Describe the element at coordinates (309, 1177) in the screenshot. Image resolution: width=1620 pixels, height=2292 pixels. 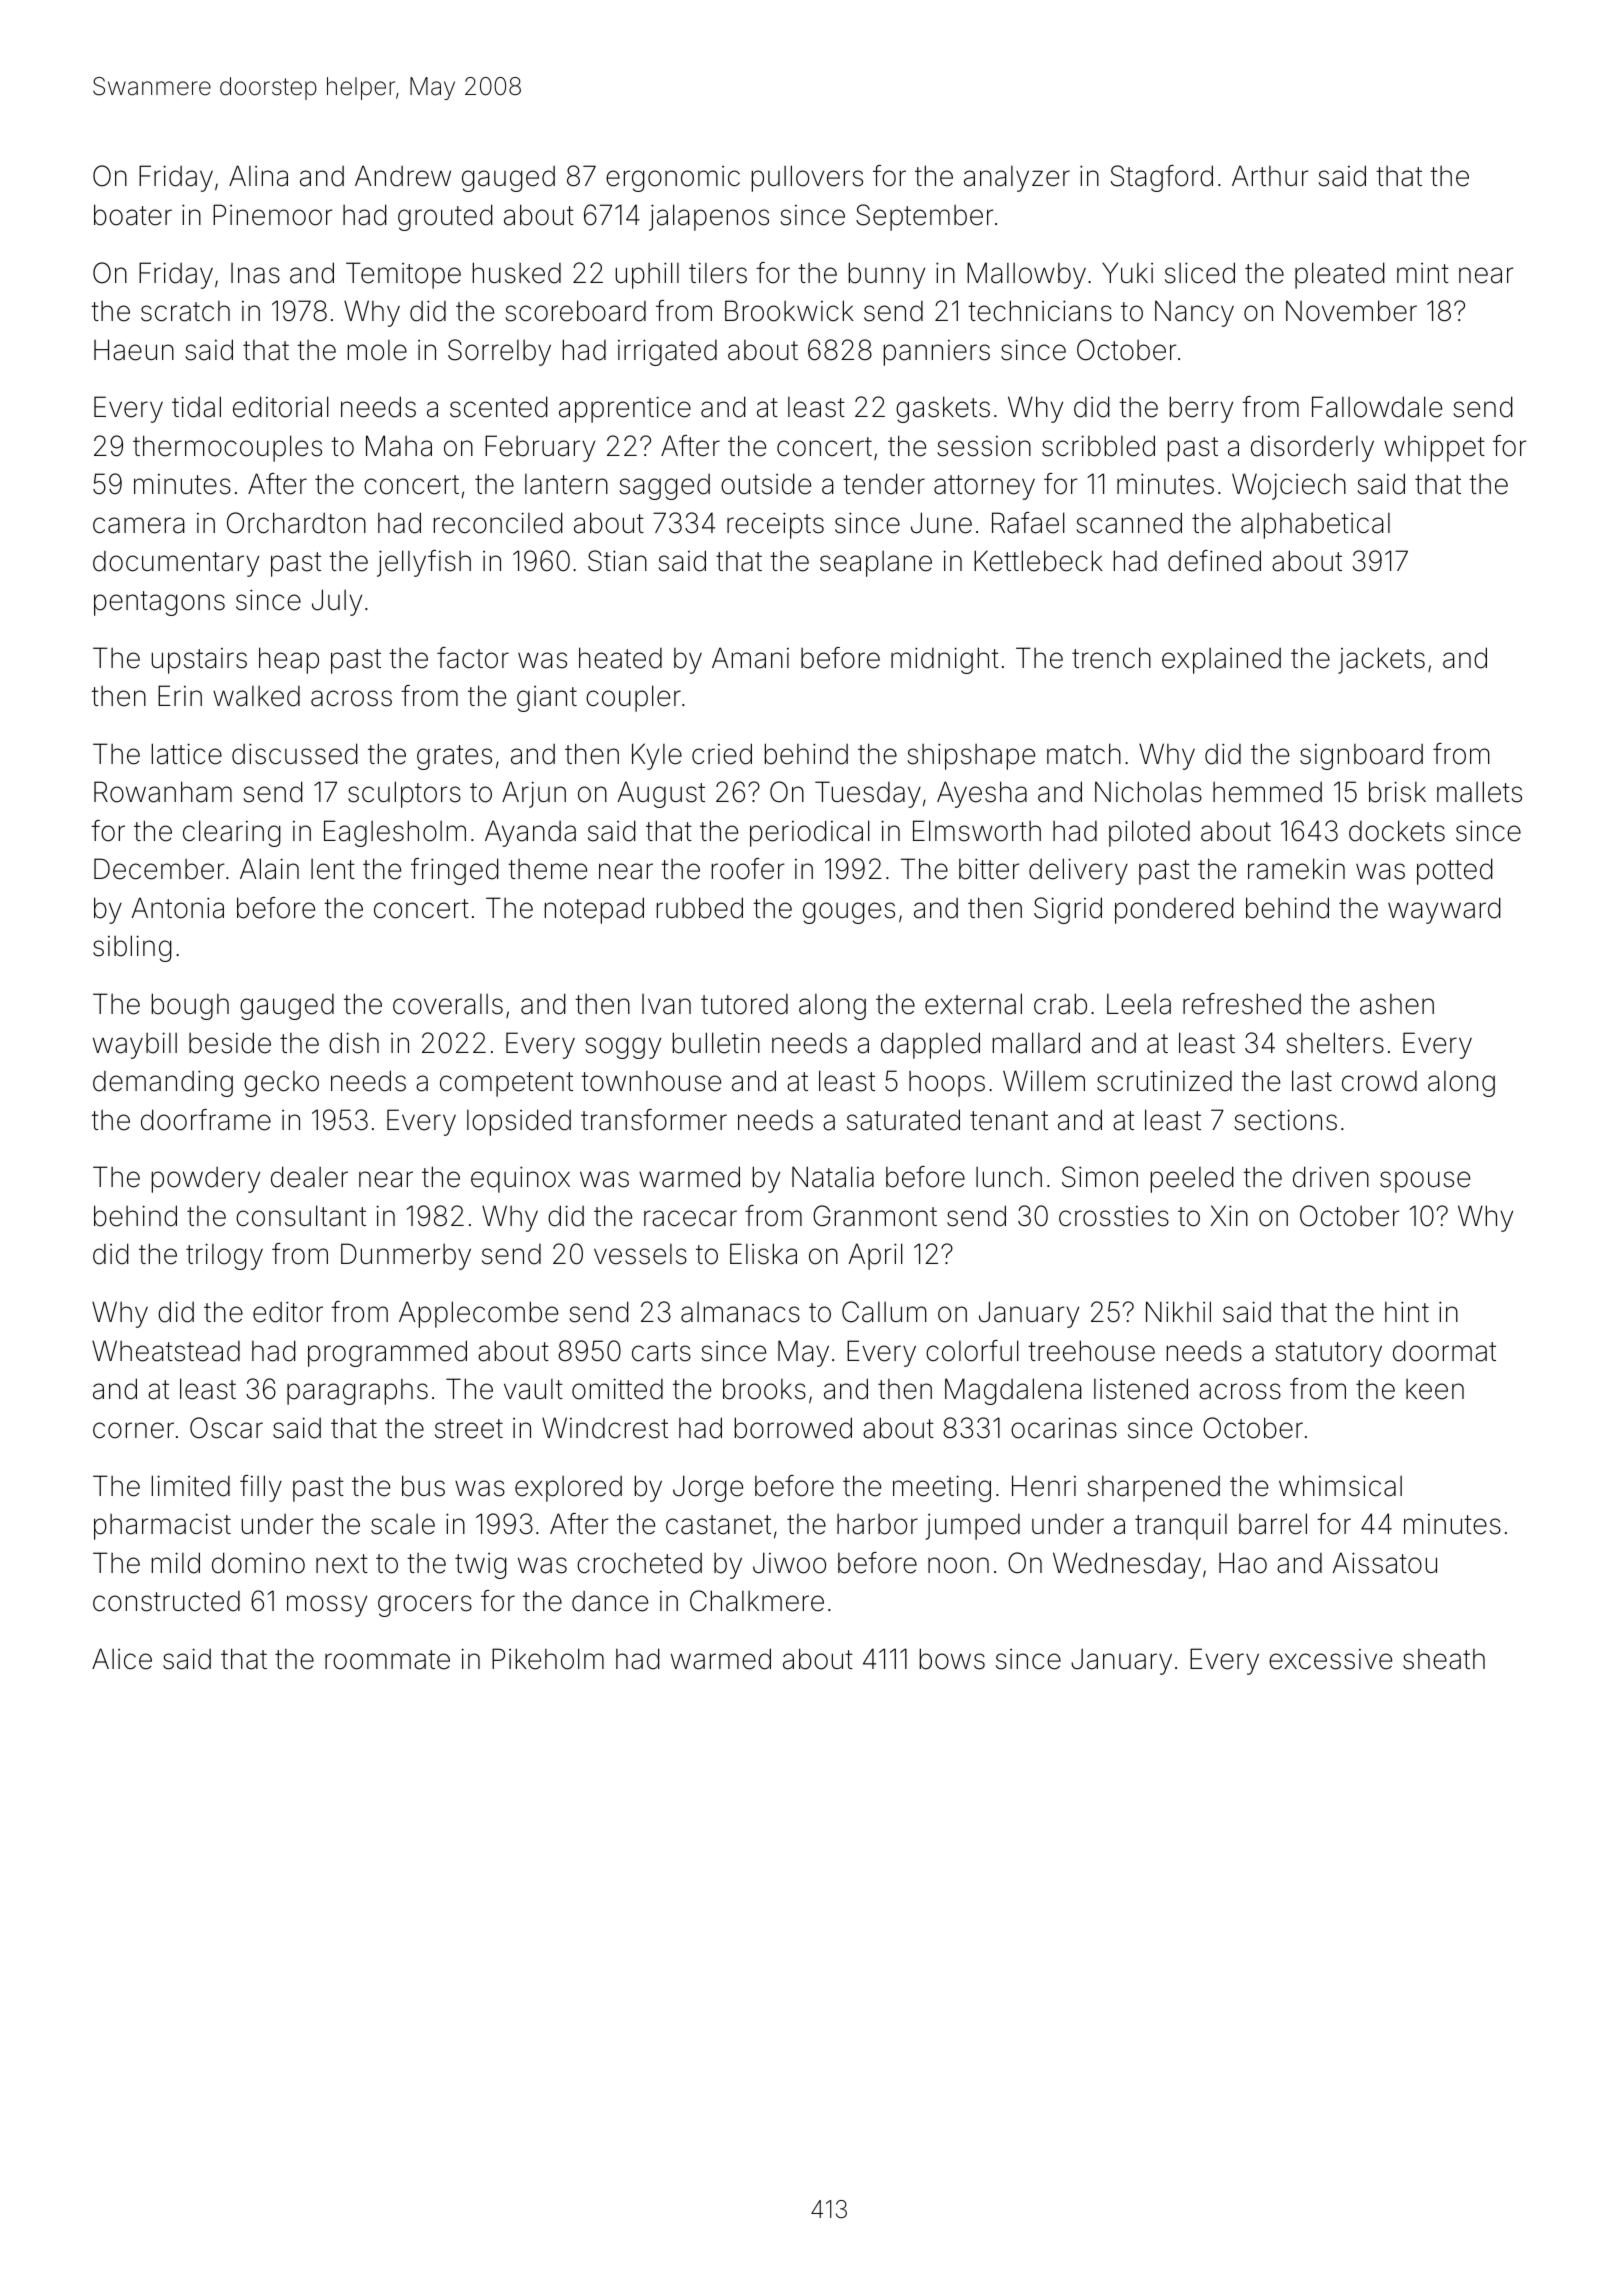
I see `dealer` at that location.
